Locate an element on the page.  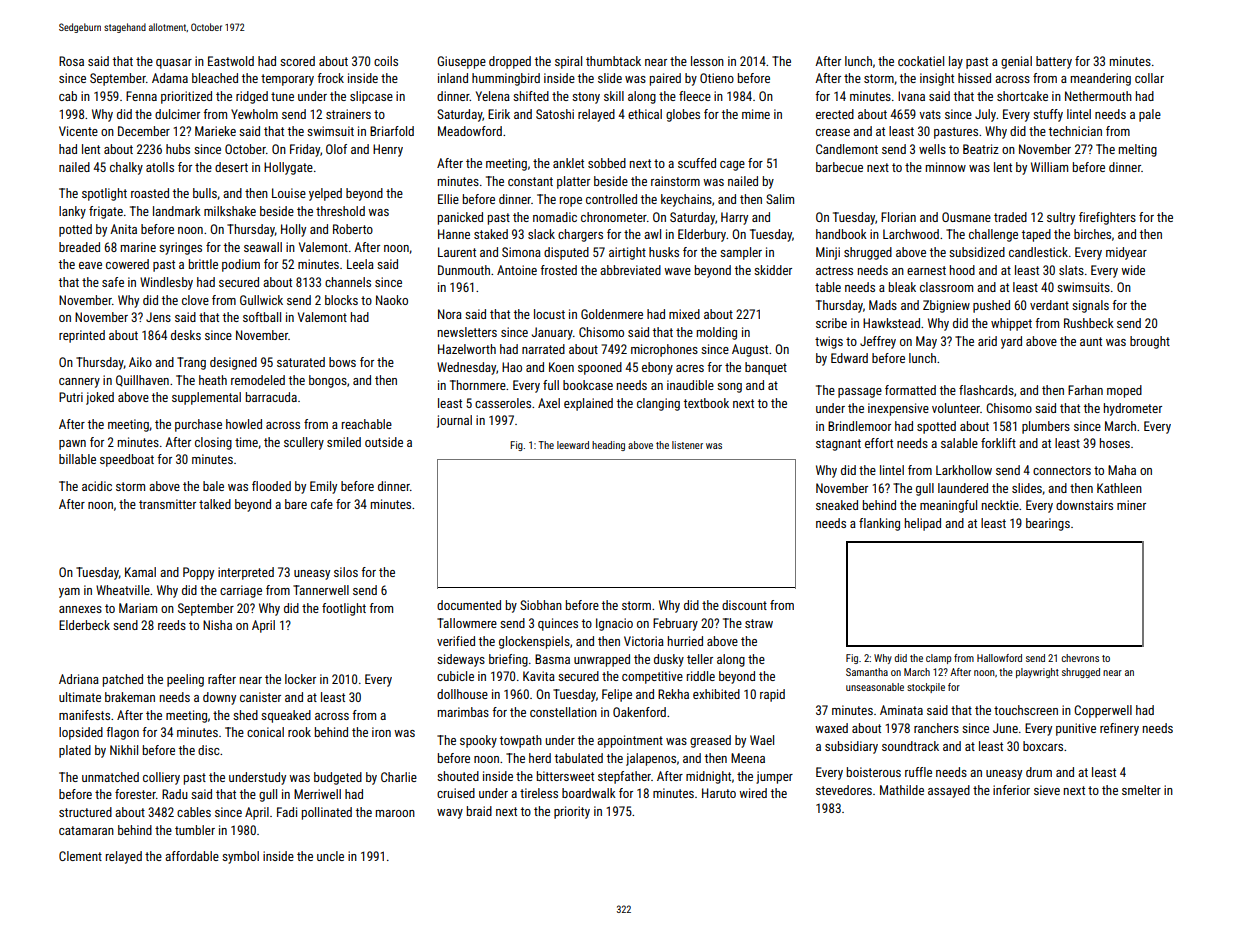
uncle is located at coordinates (330, 856).
